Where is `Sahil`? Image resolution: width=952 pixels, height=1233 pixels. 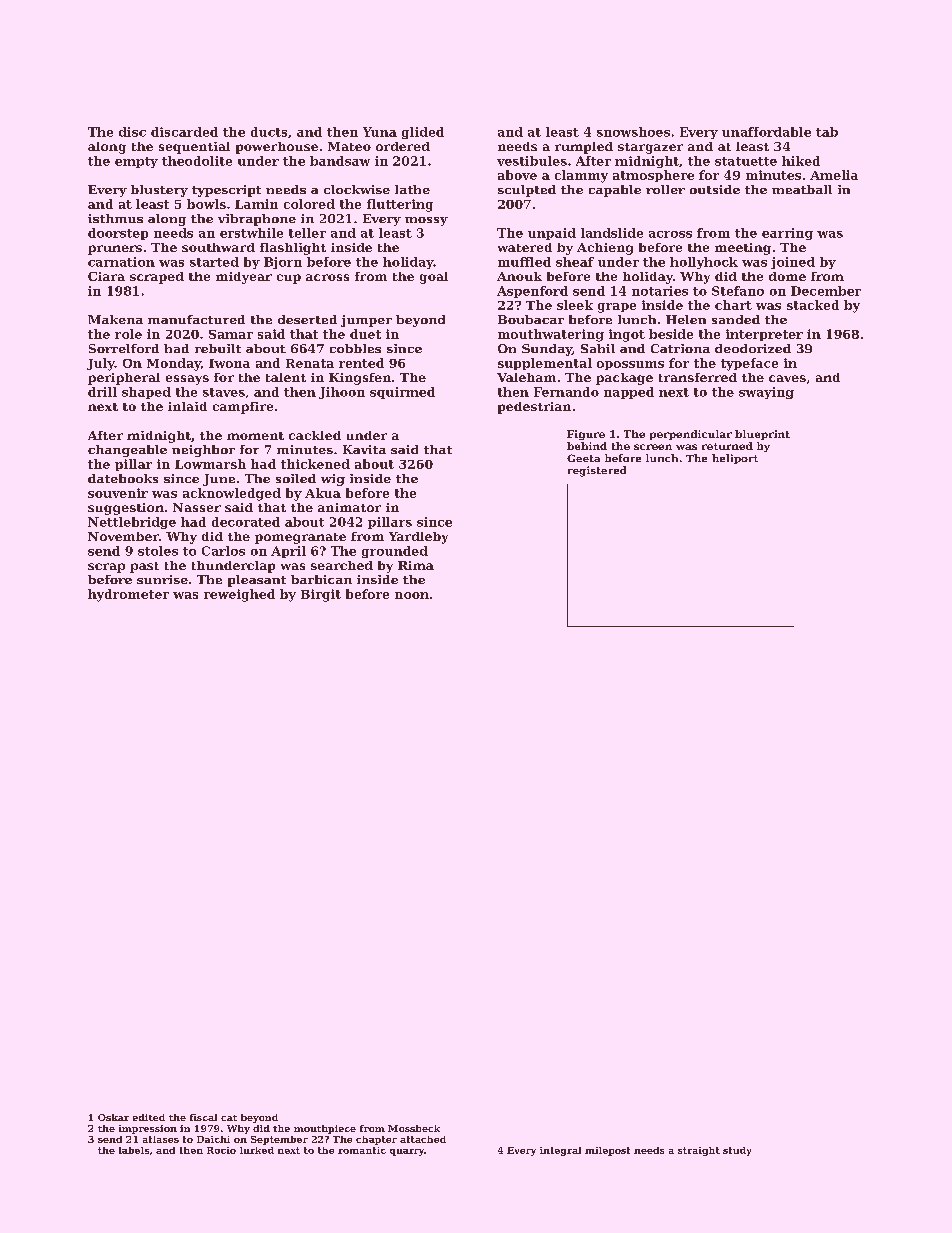
Sahil is located at coordinates (598, 348).
